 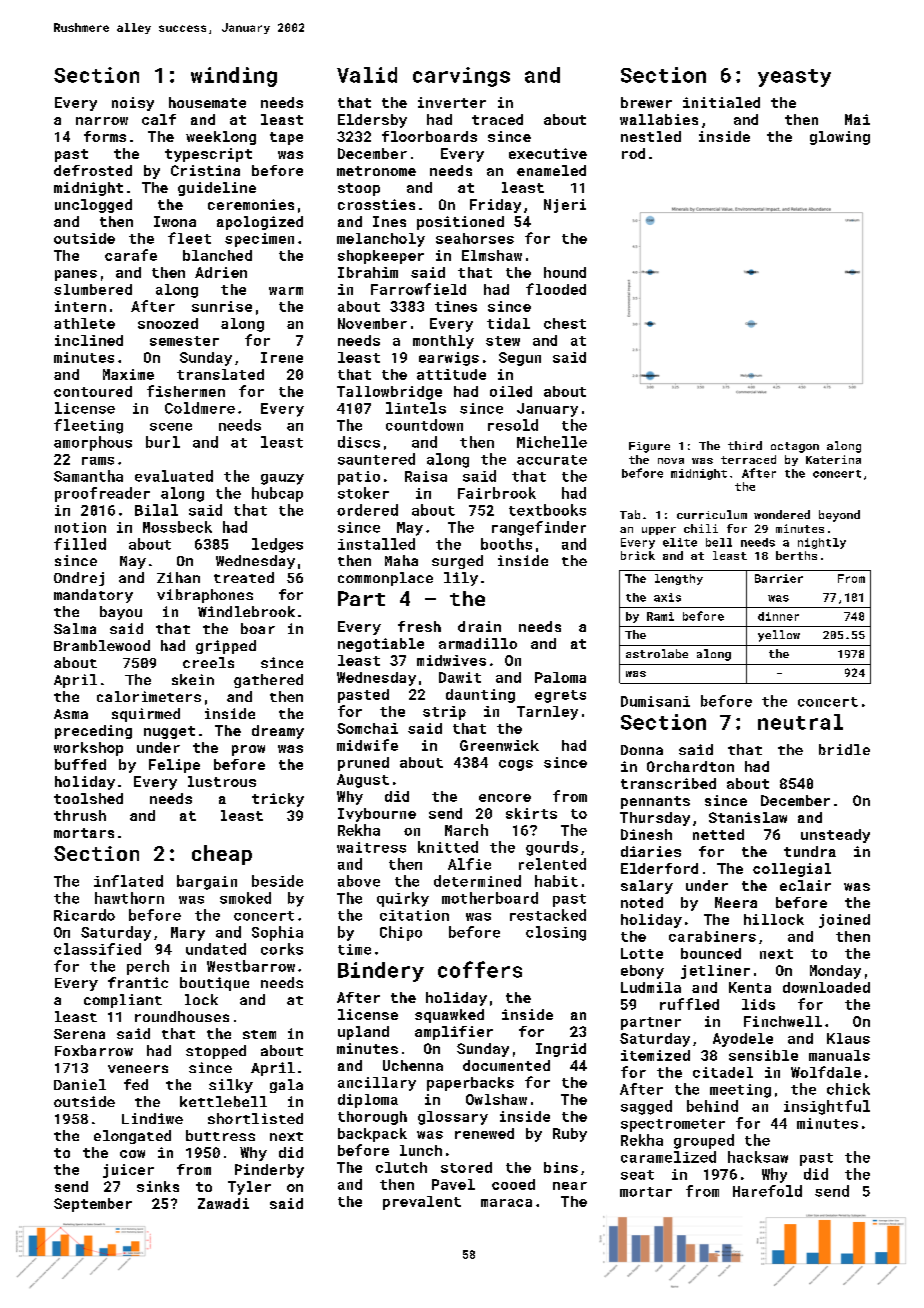 I want to click on Pinderby, so click(x=269, y=1171).
